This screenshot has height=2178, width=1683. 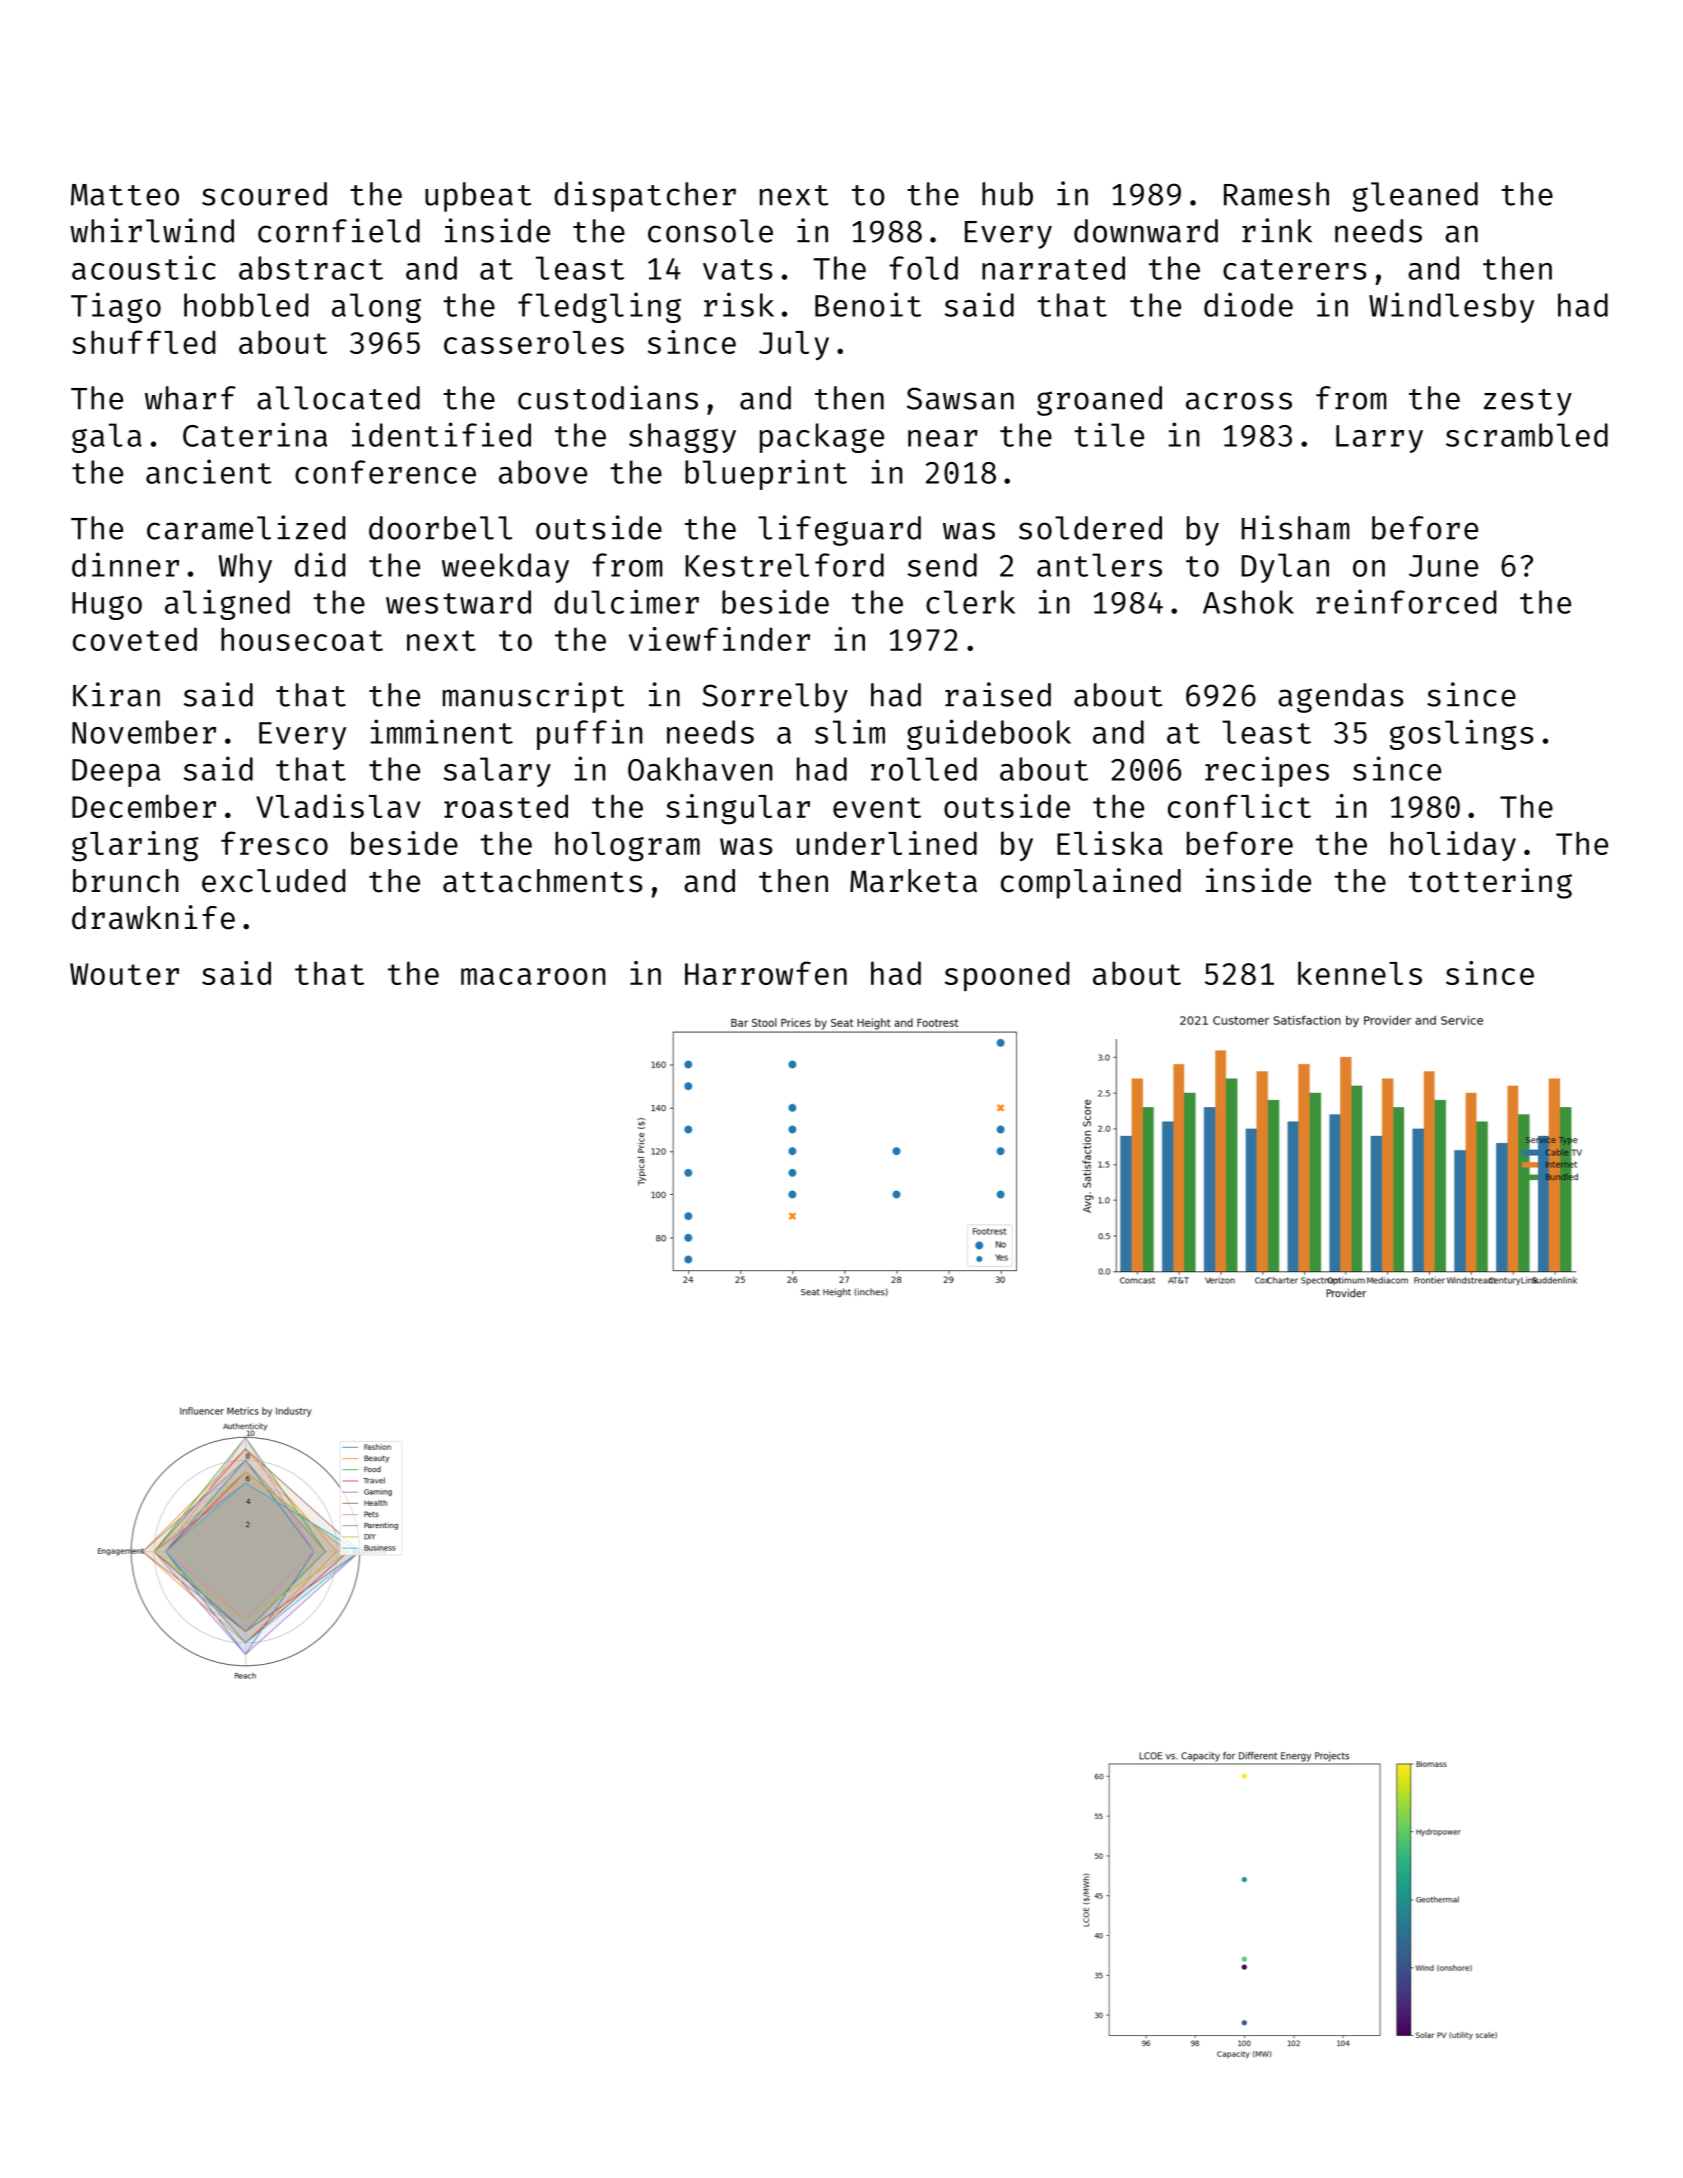 I want to click on Tiago, so click(x=116, y=307).
